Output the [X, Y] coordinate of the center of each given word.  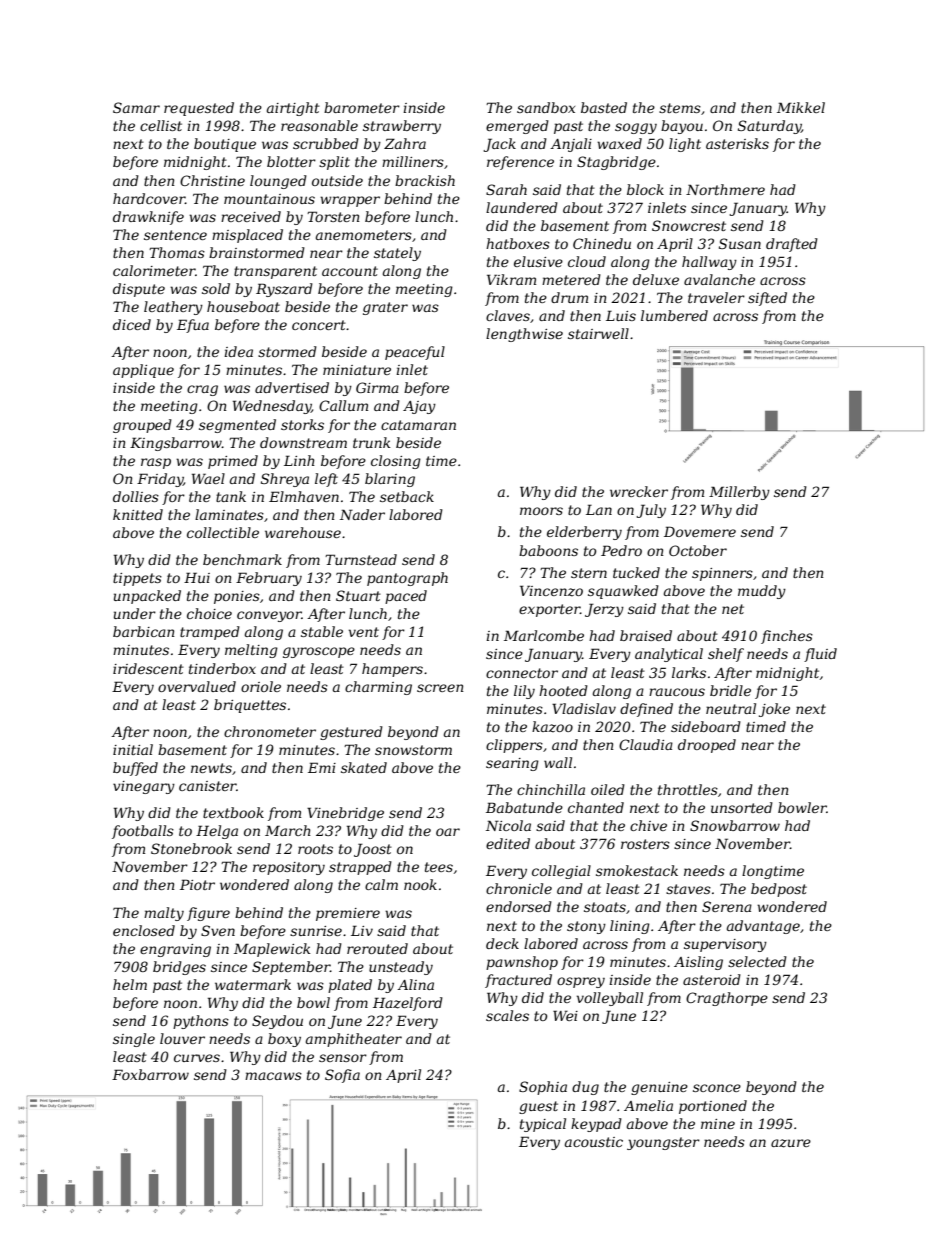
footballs [143, 832]
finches [787, 637]
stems [680, 108]
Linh [299, 460]
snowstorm [413, 750]
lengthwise [524, 335]
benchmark [242, 559]
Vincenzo [551, 591]
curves [197, 1058]
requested [199, 109]
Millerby [739, 493]
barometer [362, 107]
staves [688, 889]
